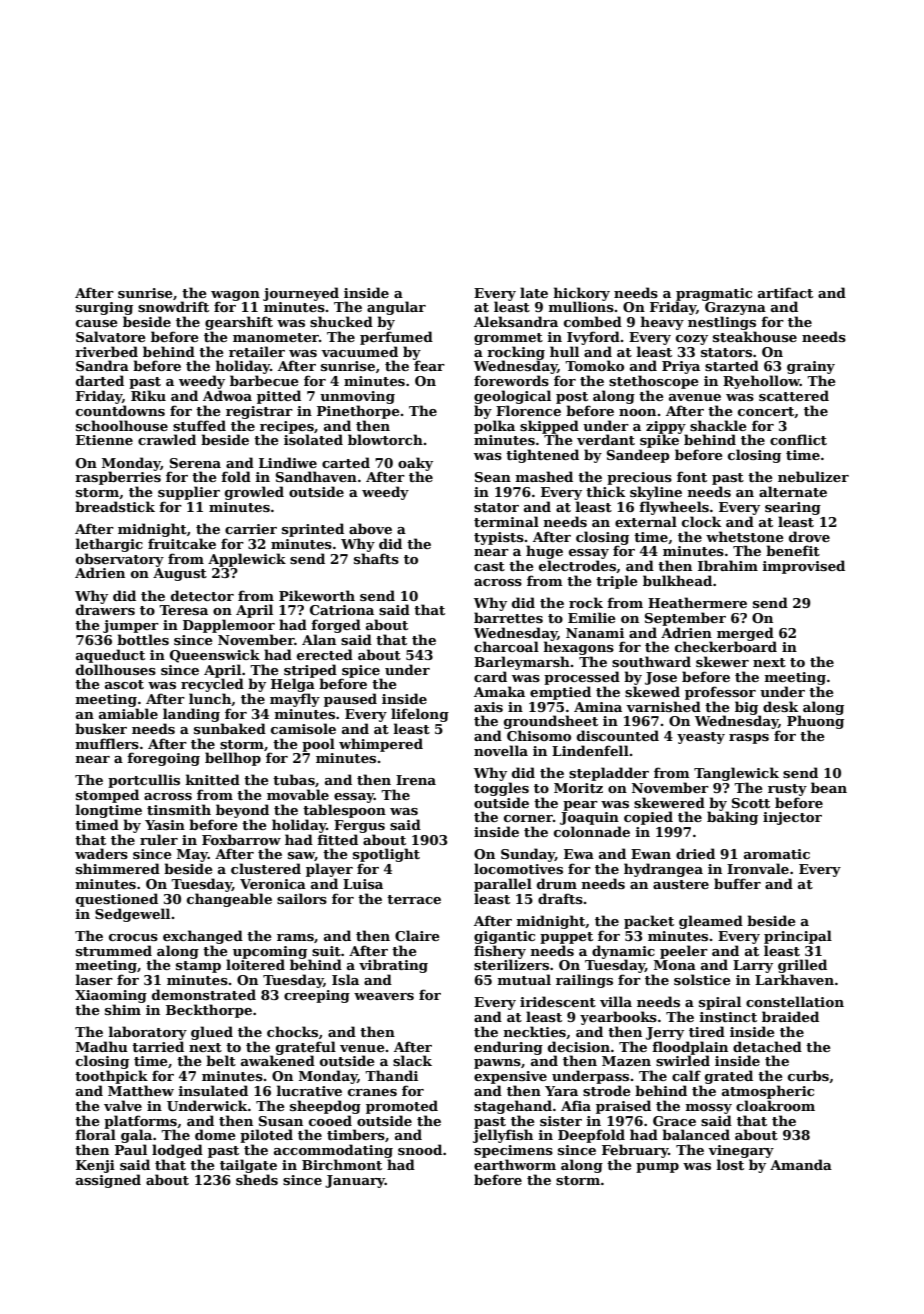  Describe the element at coordinates (499, 538) in the screenshot. I see `typists` at that location.
